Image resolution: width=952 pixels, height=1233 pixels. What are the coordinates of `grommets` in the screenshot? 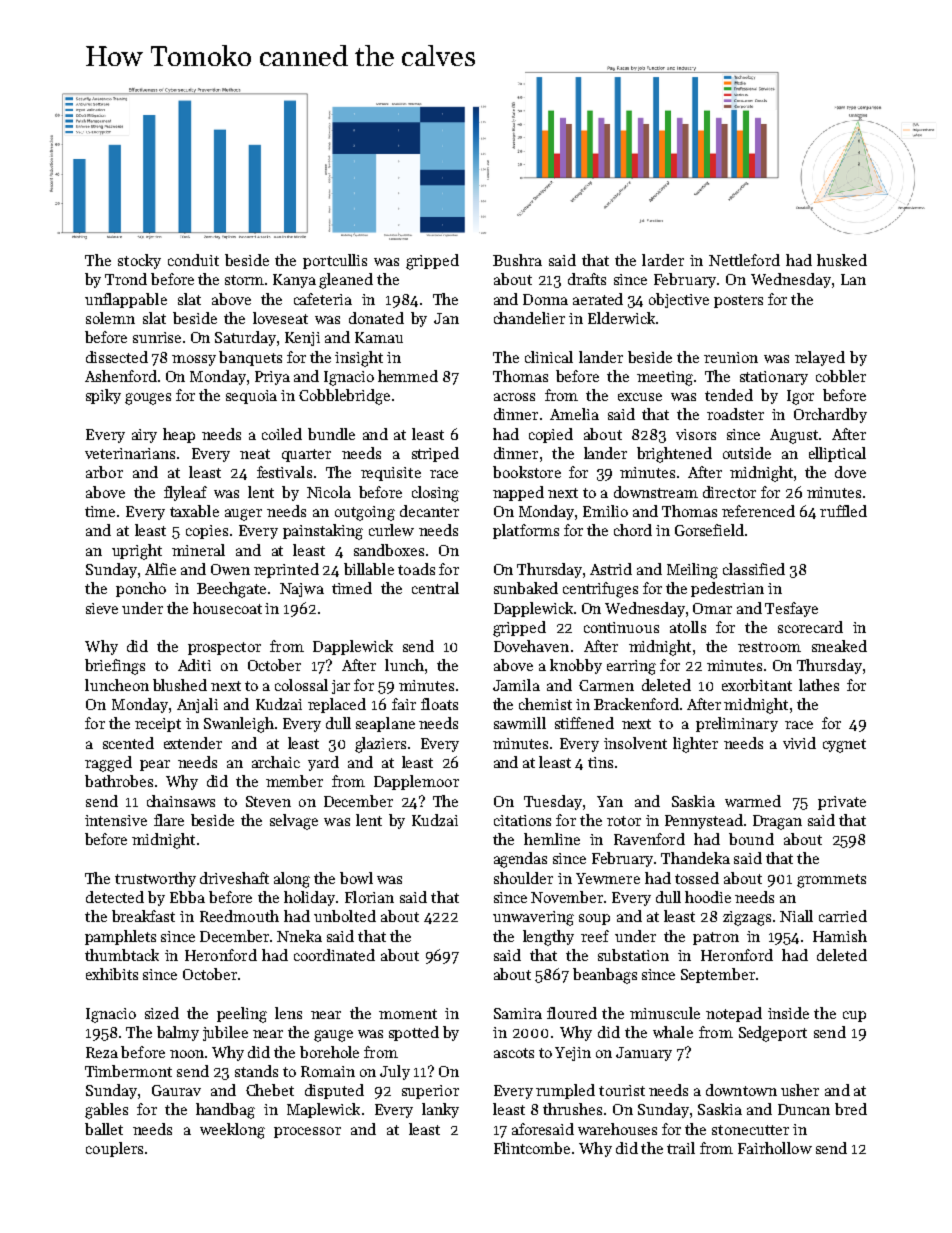 It's located at (831, 881).
